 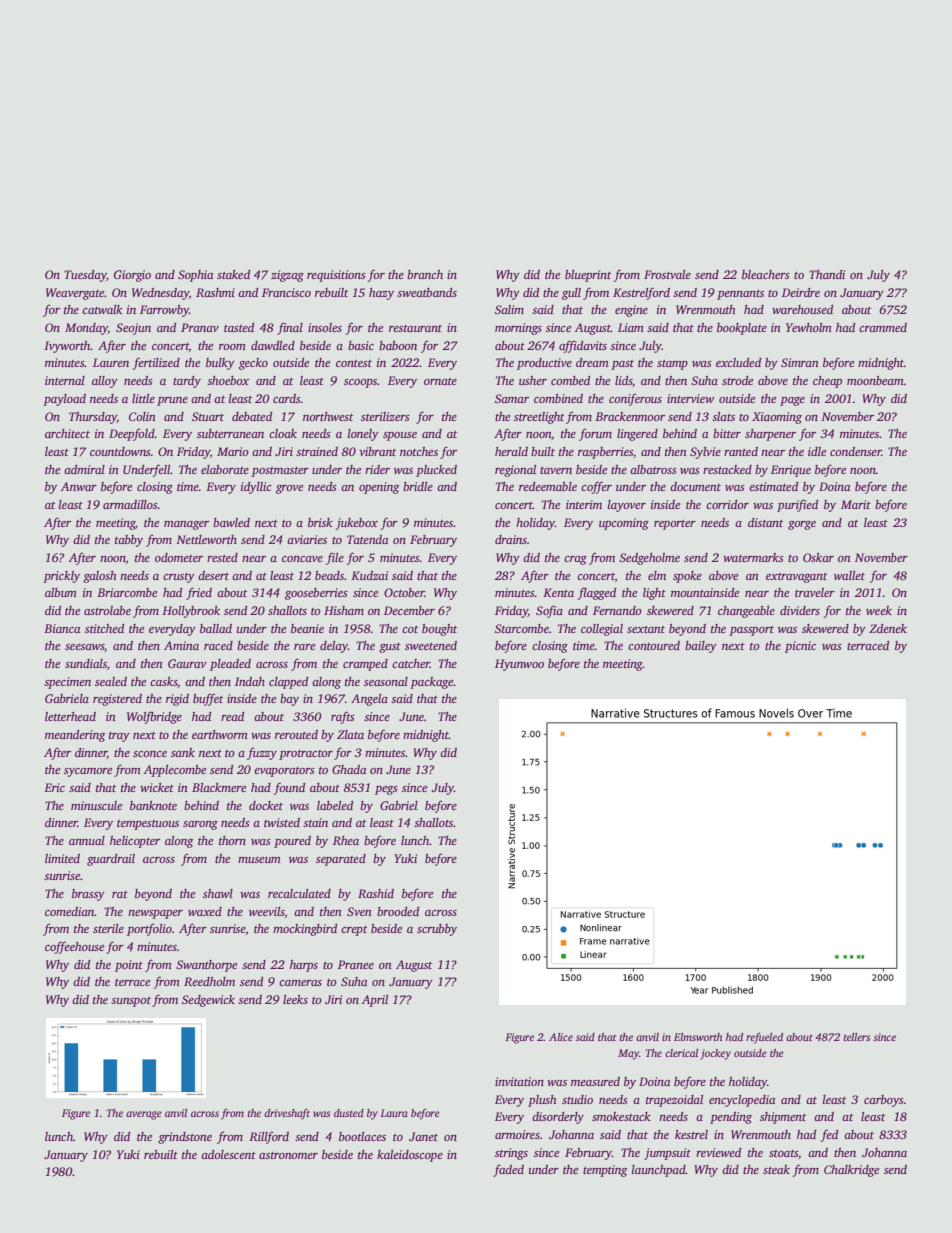 What do you see at coordinates (386, 790) in the screenshot?
I see `pegs` at bounding box center [386, 790].
